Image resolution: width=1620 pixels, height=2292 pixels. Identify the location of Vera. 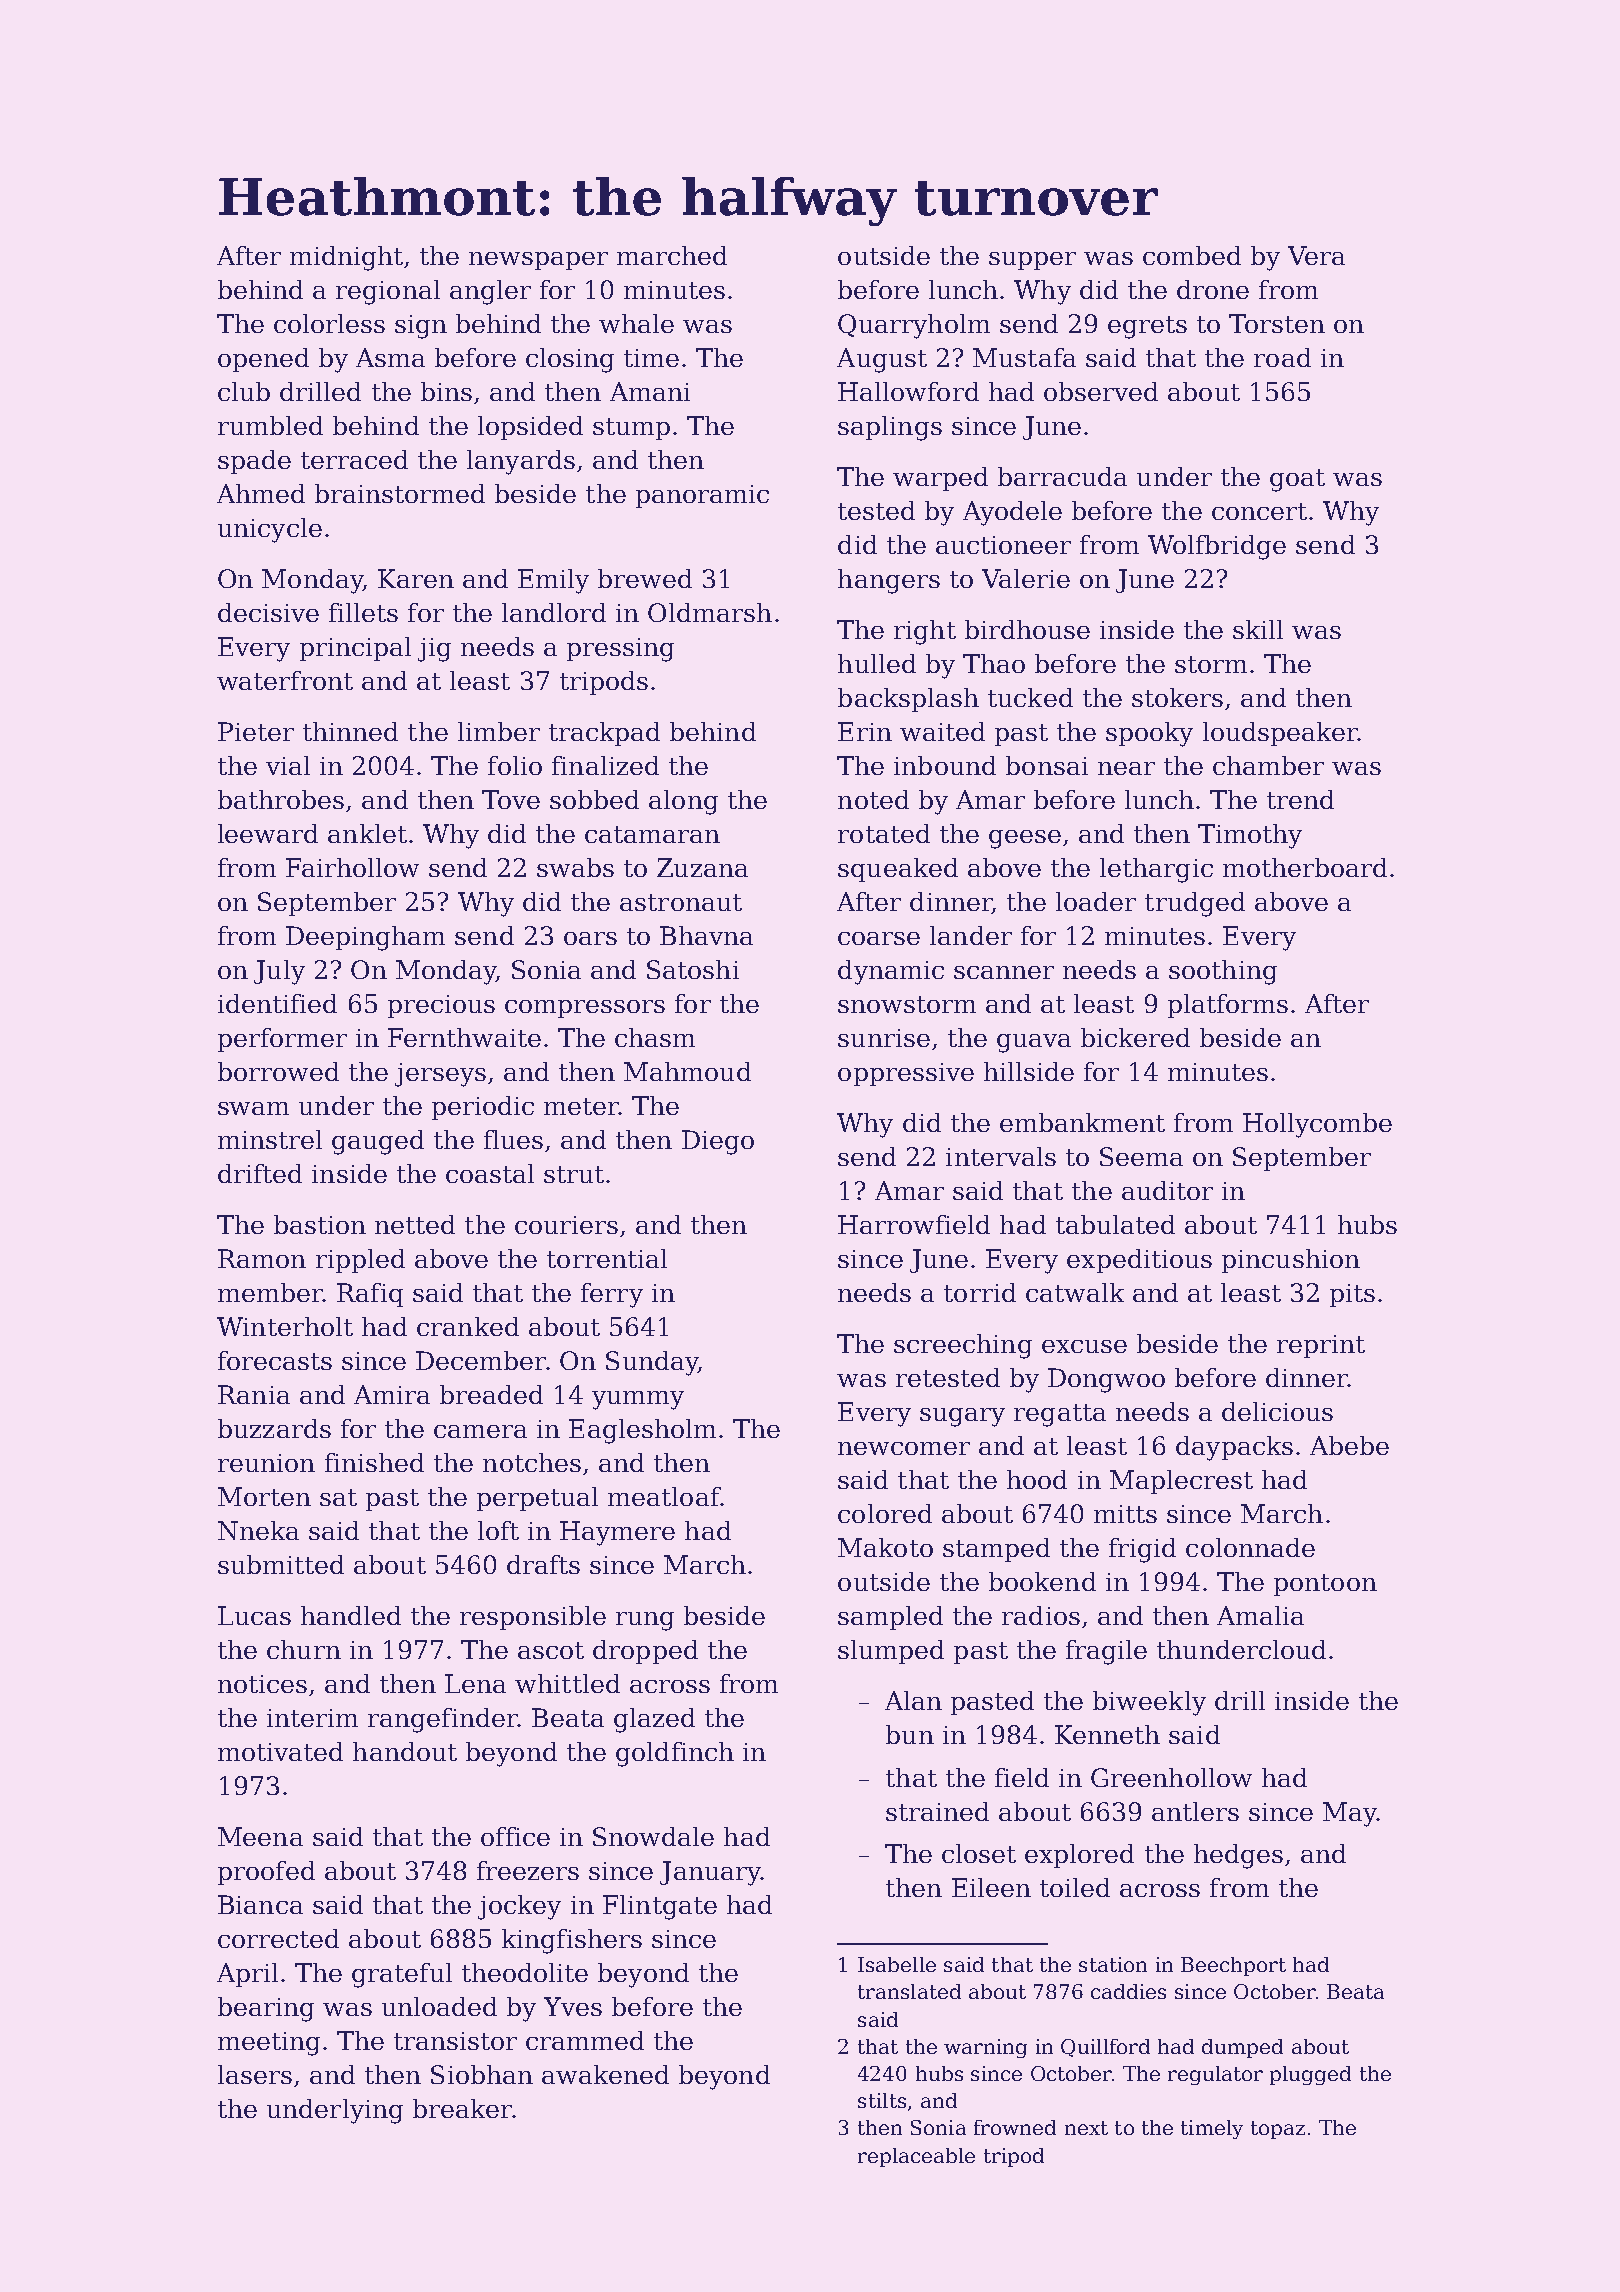
(1316, 255).
